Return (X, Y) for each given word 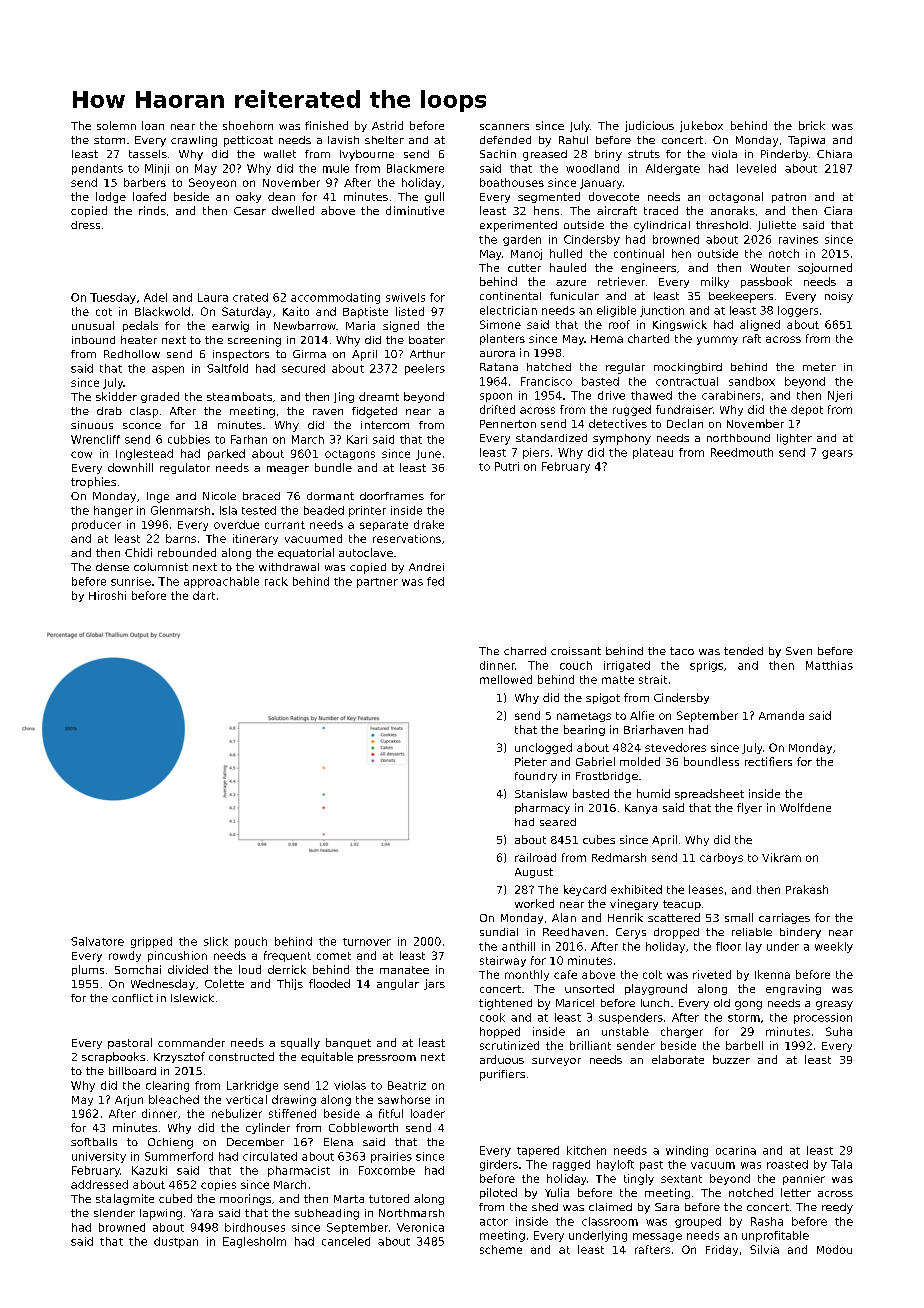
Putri (507, 466)
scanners (504, 127)
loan (153, 125)
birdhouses (255, 1227)
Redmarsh (619, 857)
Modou (834, 1249)
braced (261, 496)
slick (216, 941)
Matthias (829, 665)
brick (812, 125)
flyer (749, 808)
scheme (501, 1249)
